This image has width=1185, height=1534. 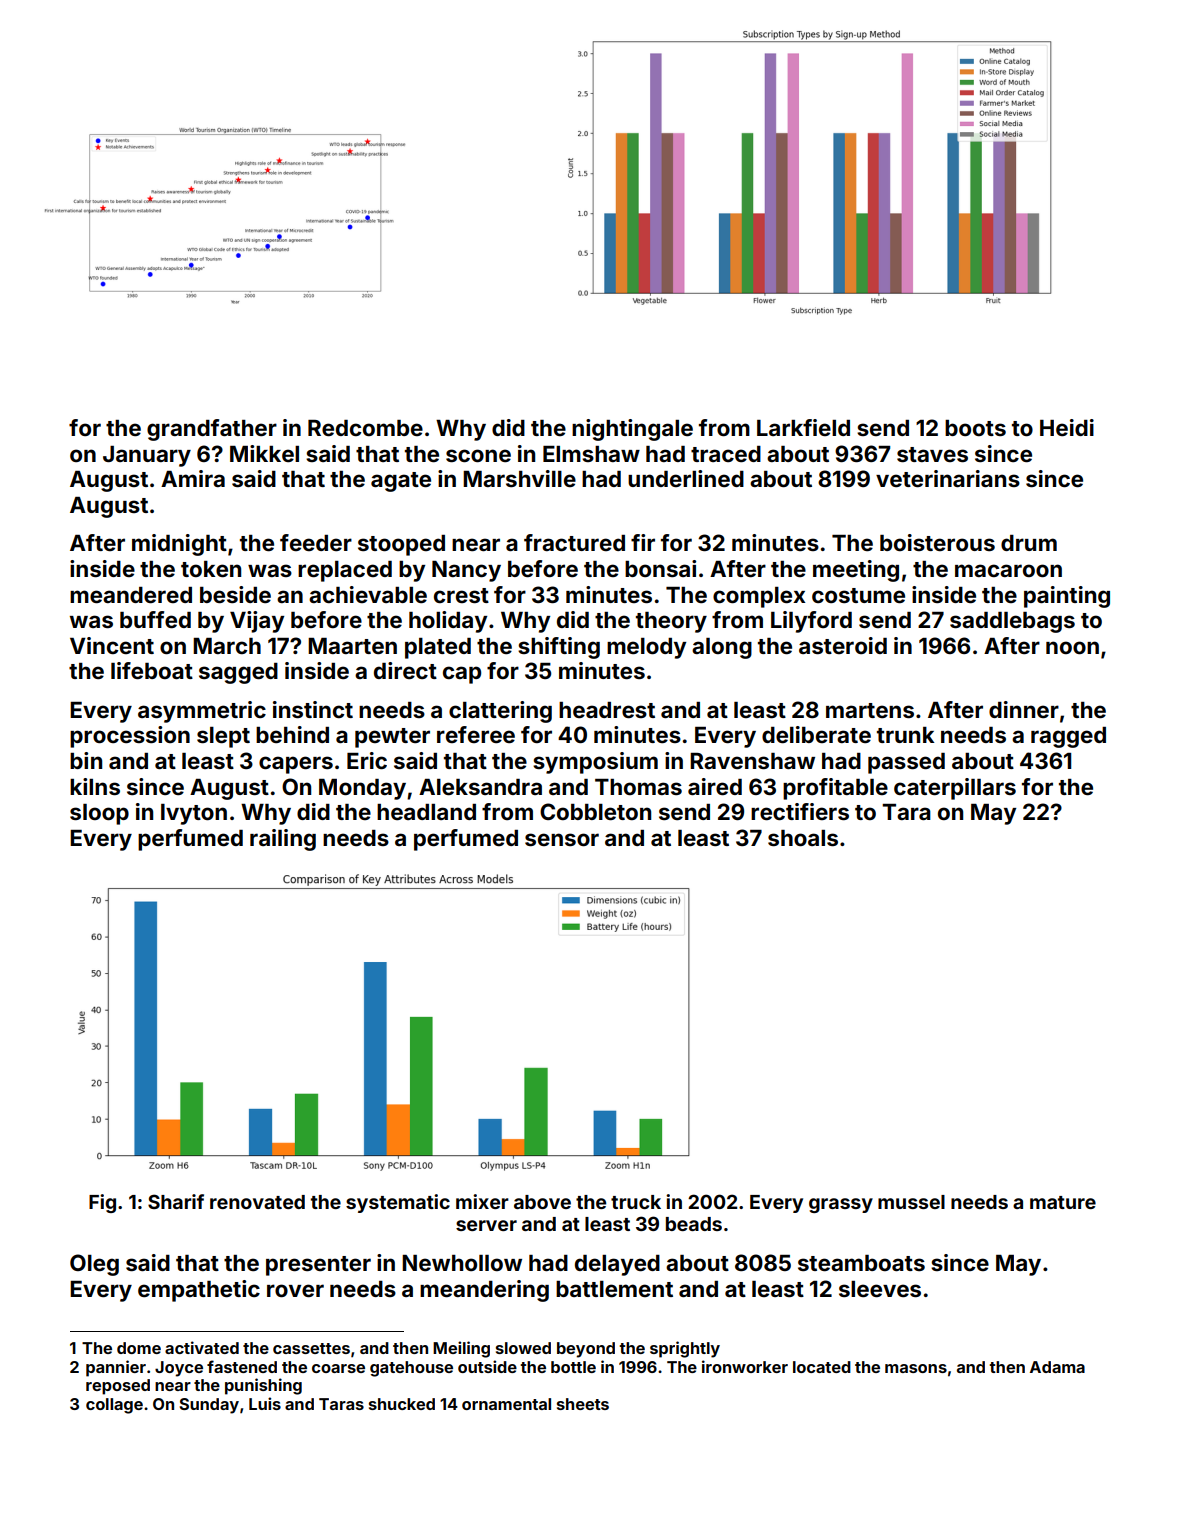 What do you see at coordinates (99, 814) in the image?
I see `sloop` at bounding box center [99, 814].
